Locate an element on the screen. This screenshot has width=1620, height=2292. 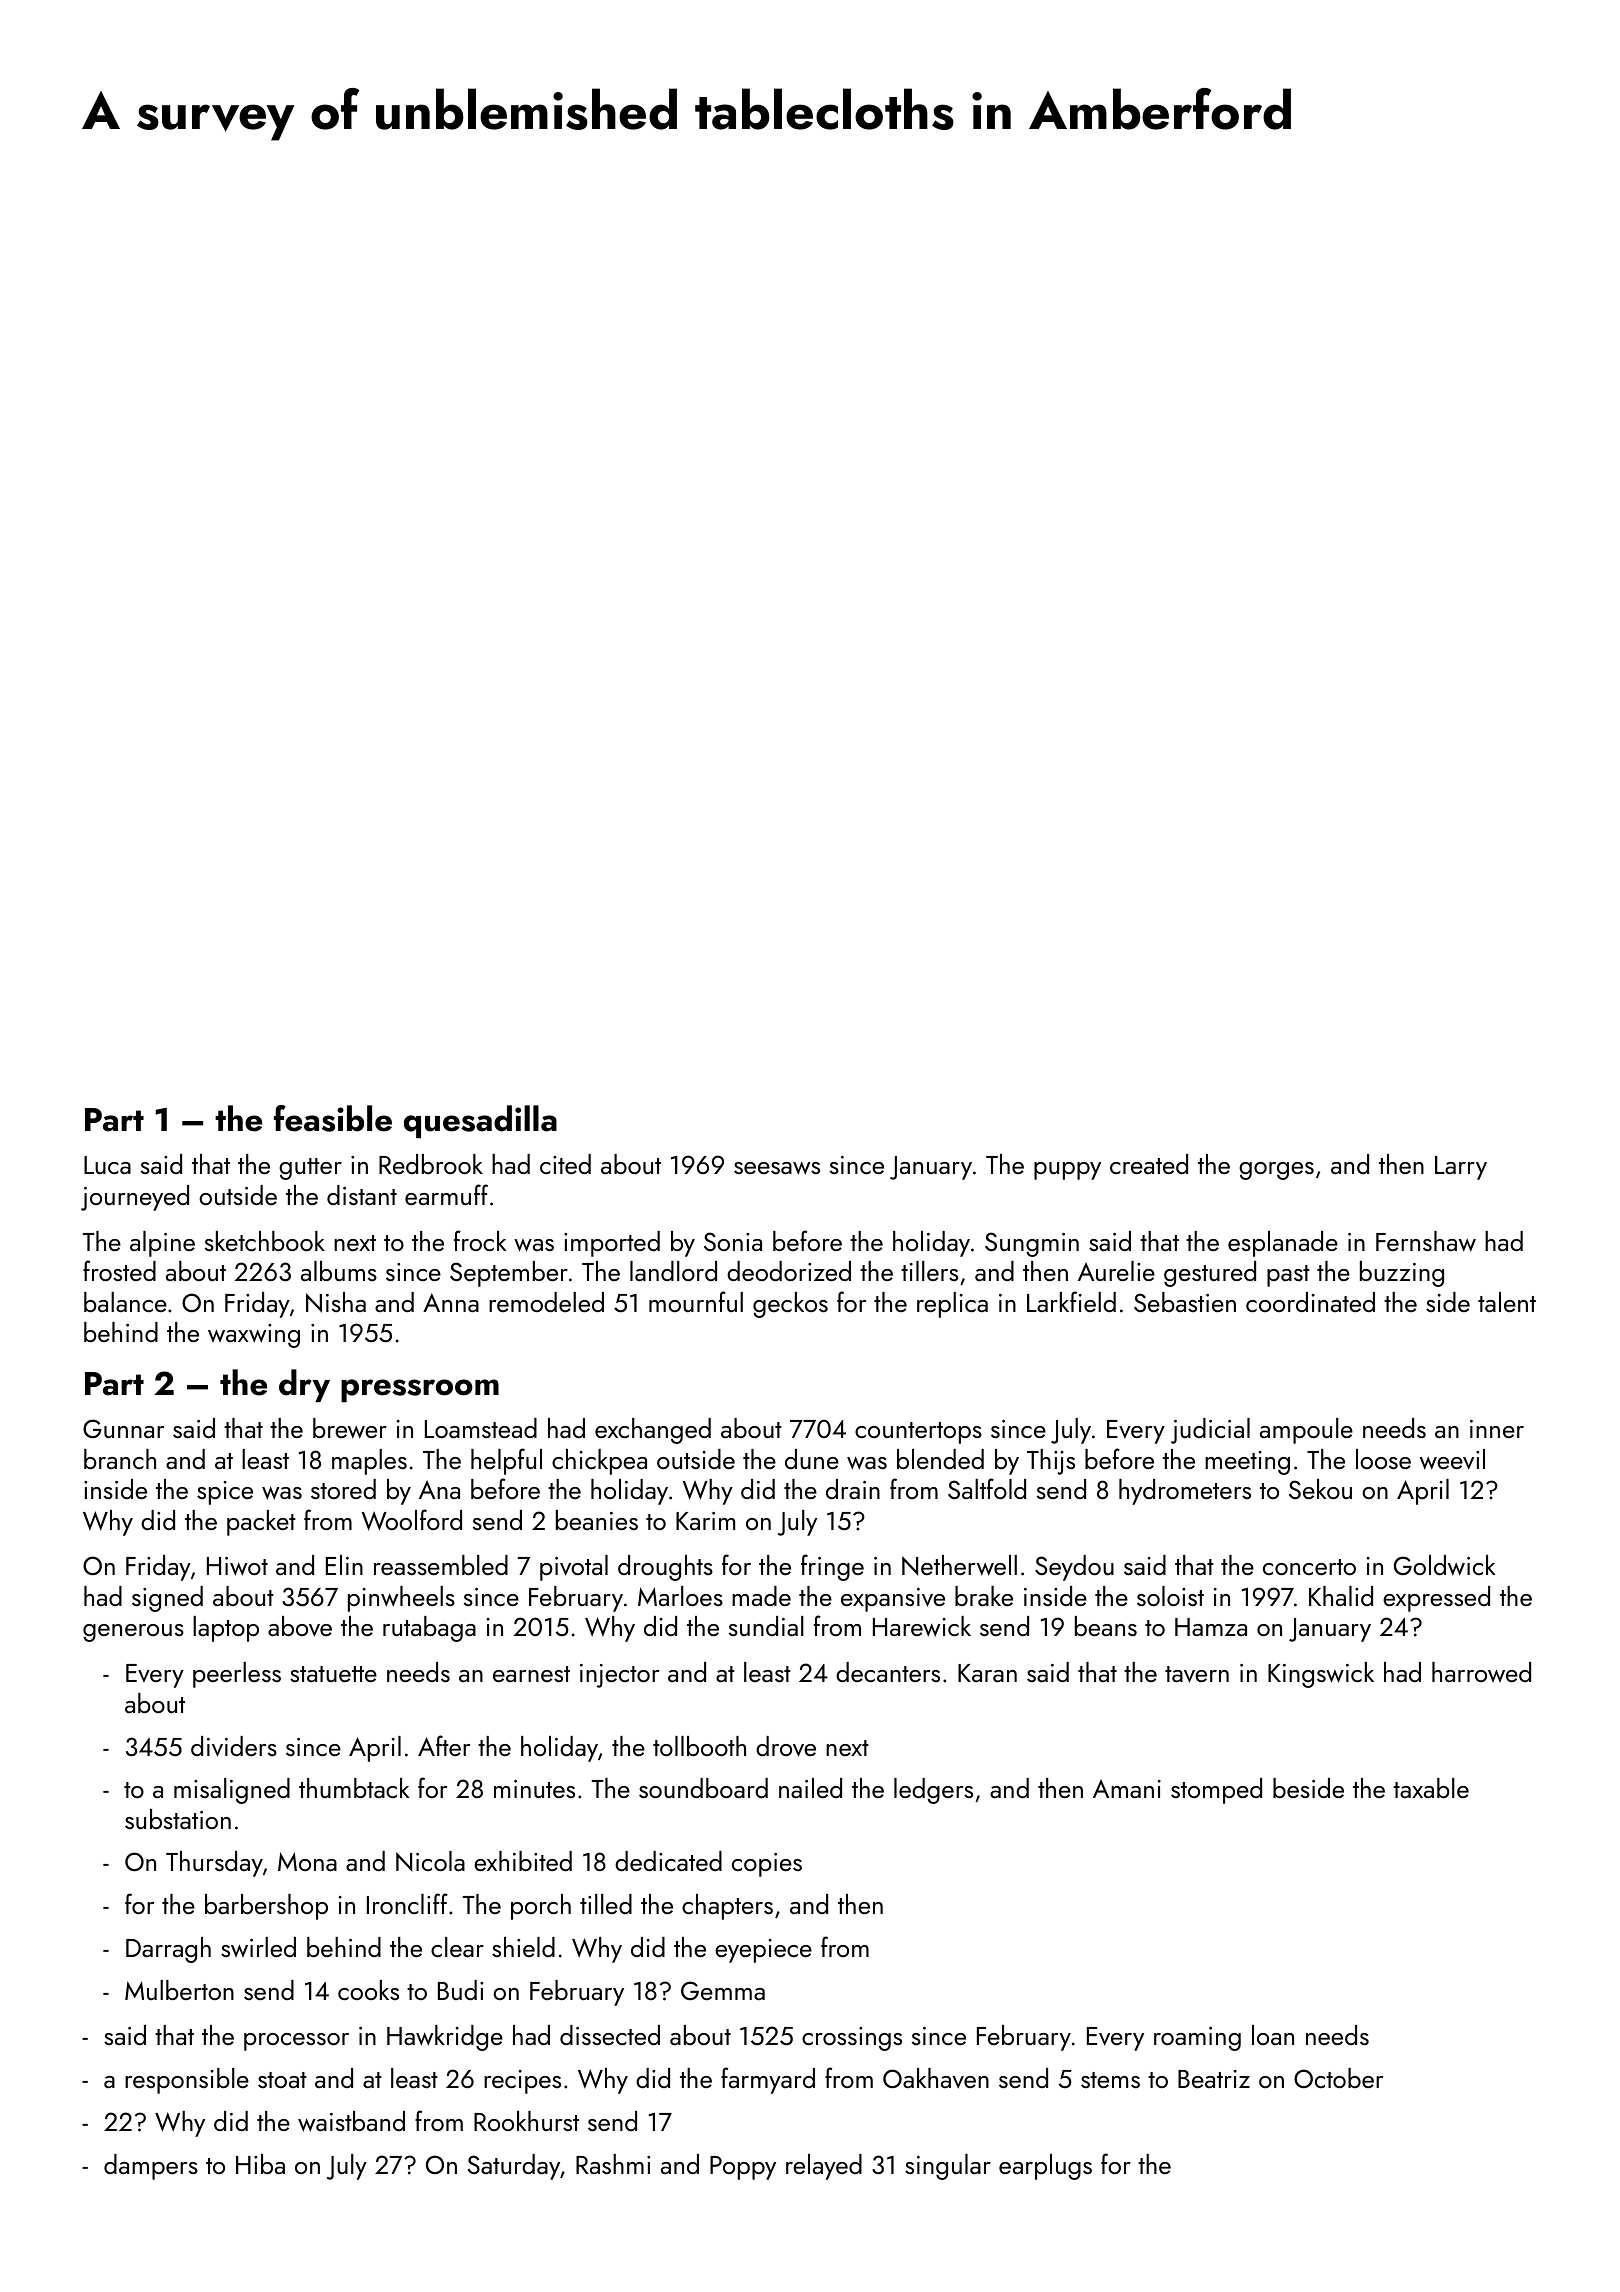
drove is located at coordinates (786, 1746).
